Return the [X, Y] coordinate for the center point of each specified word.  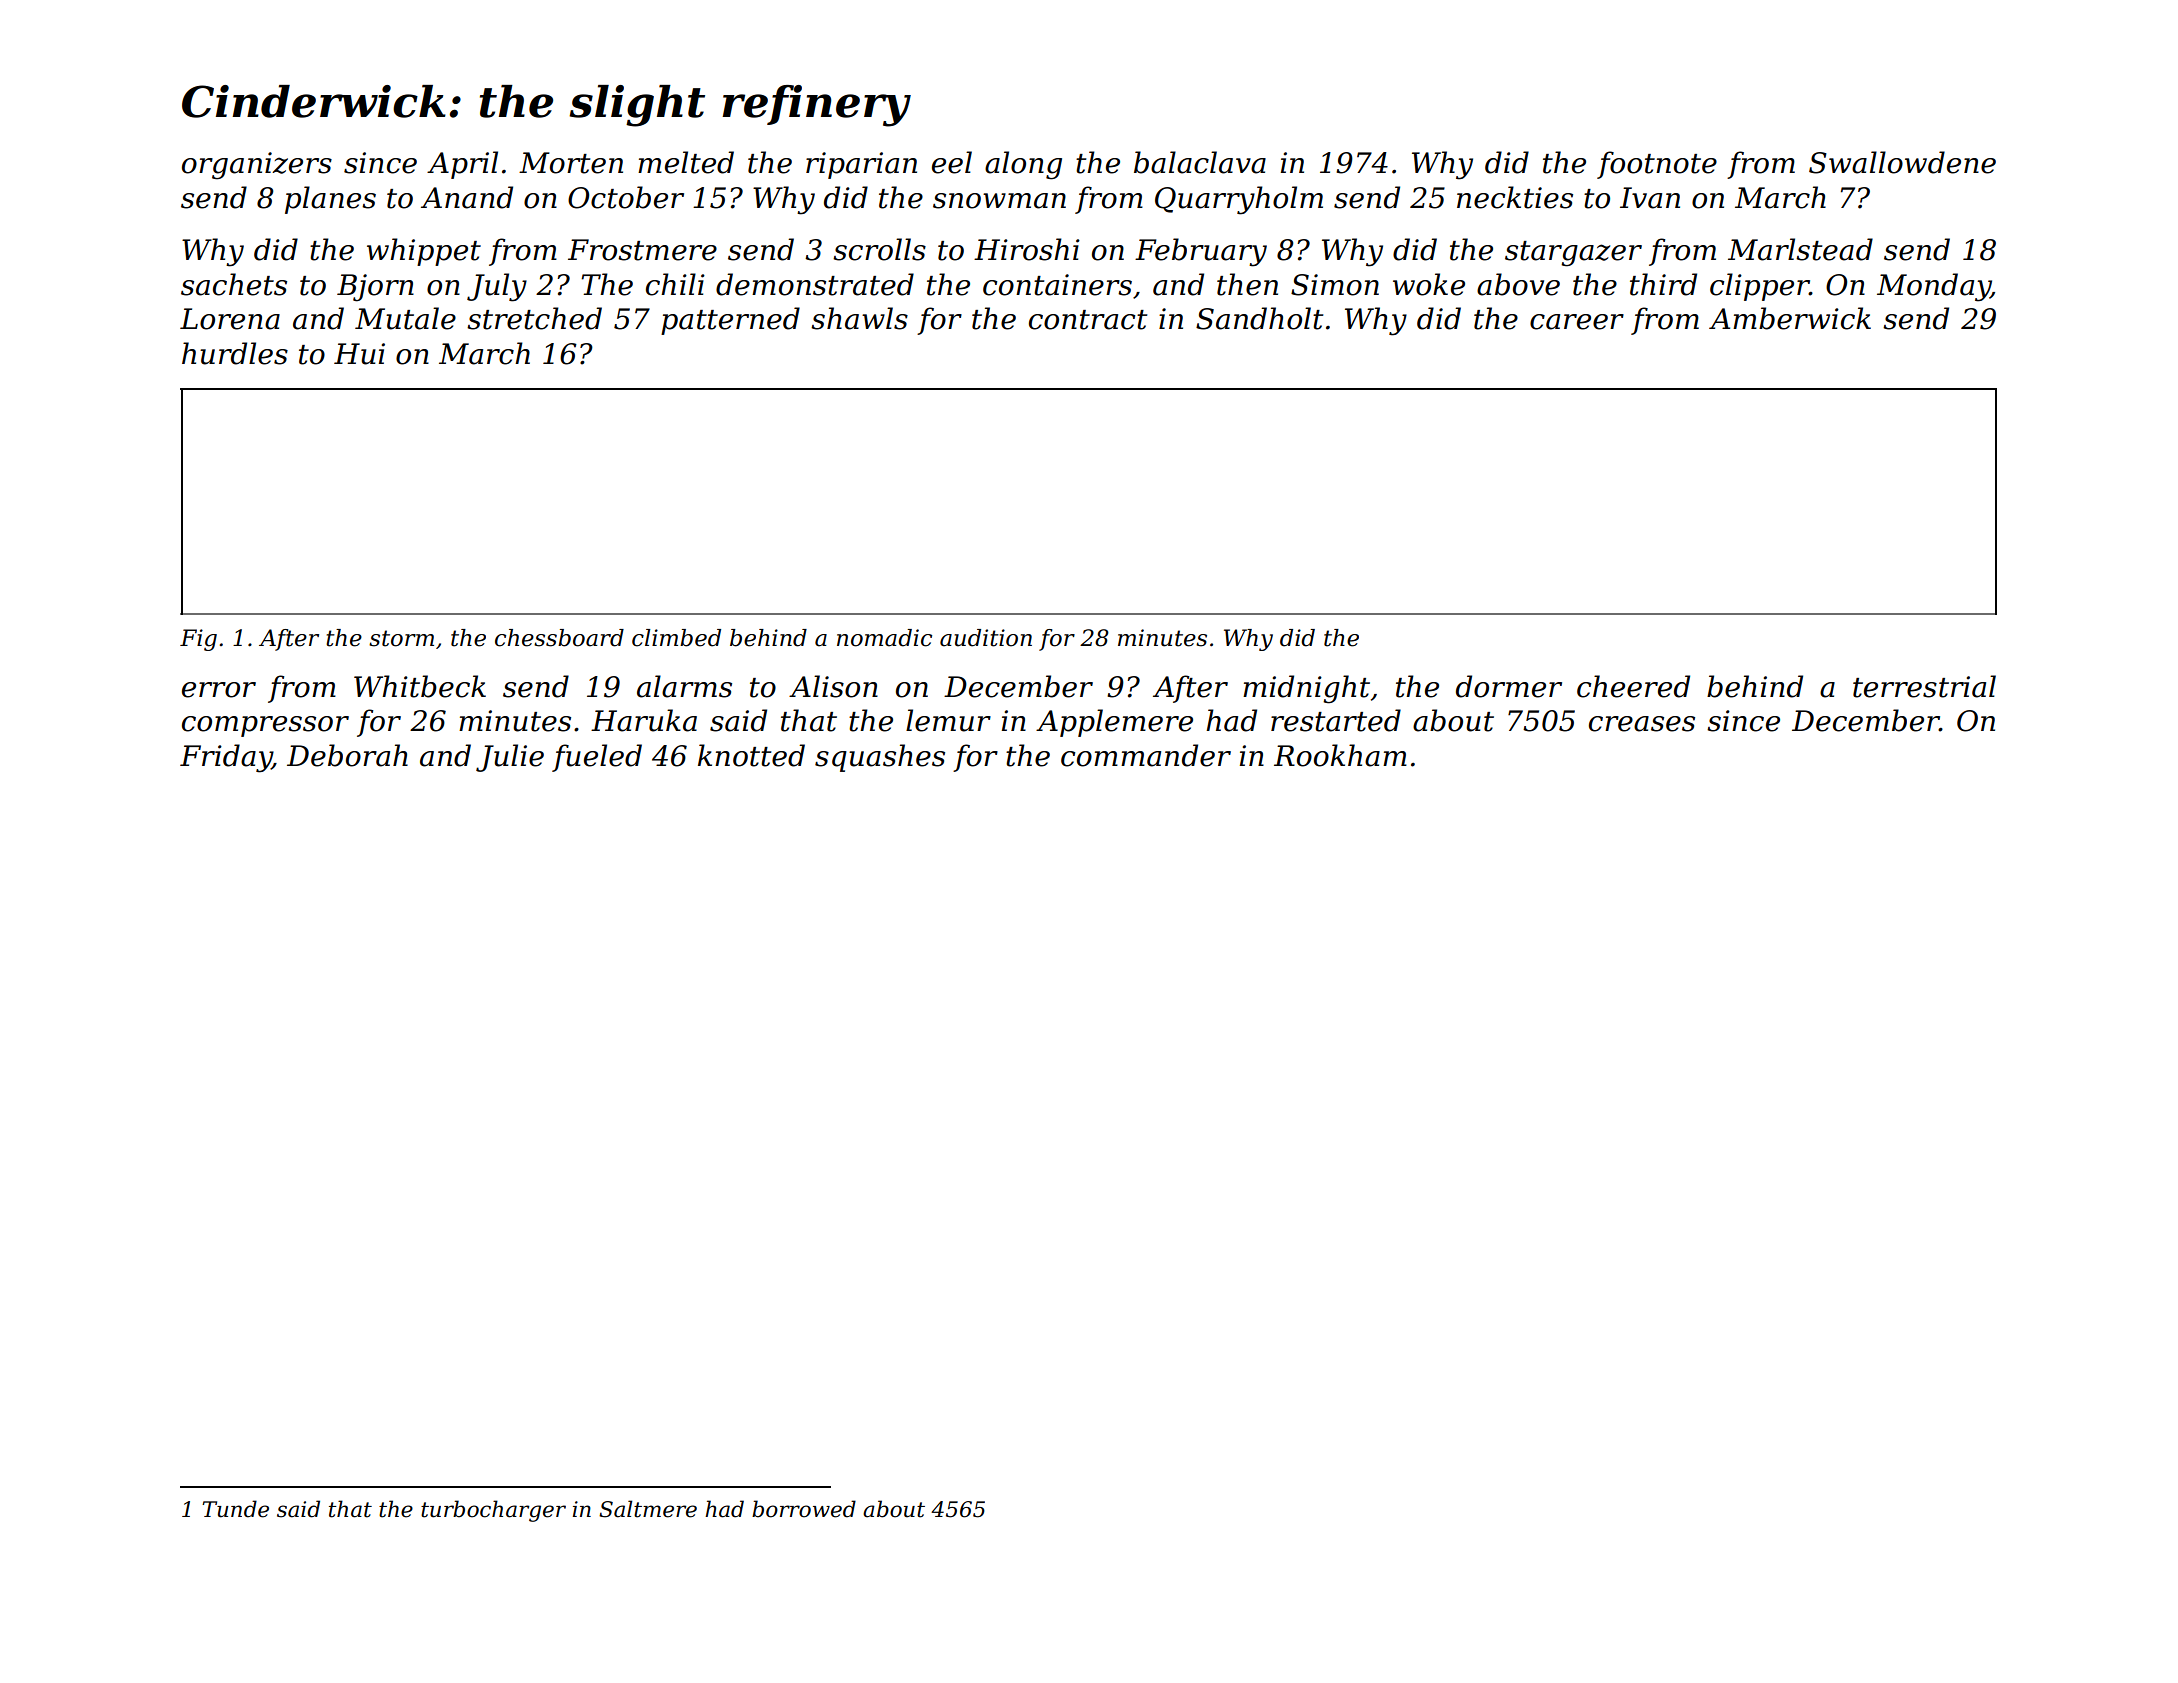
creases [1642, 724]
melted [686, 162]
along [1023, 165]
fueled [597, 758]
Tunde [235, 1509]
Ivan [1650, 198]
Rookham [1340, 755]
